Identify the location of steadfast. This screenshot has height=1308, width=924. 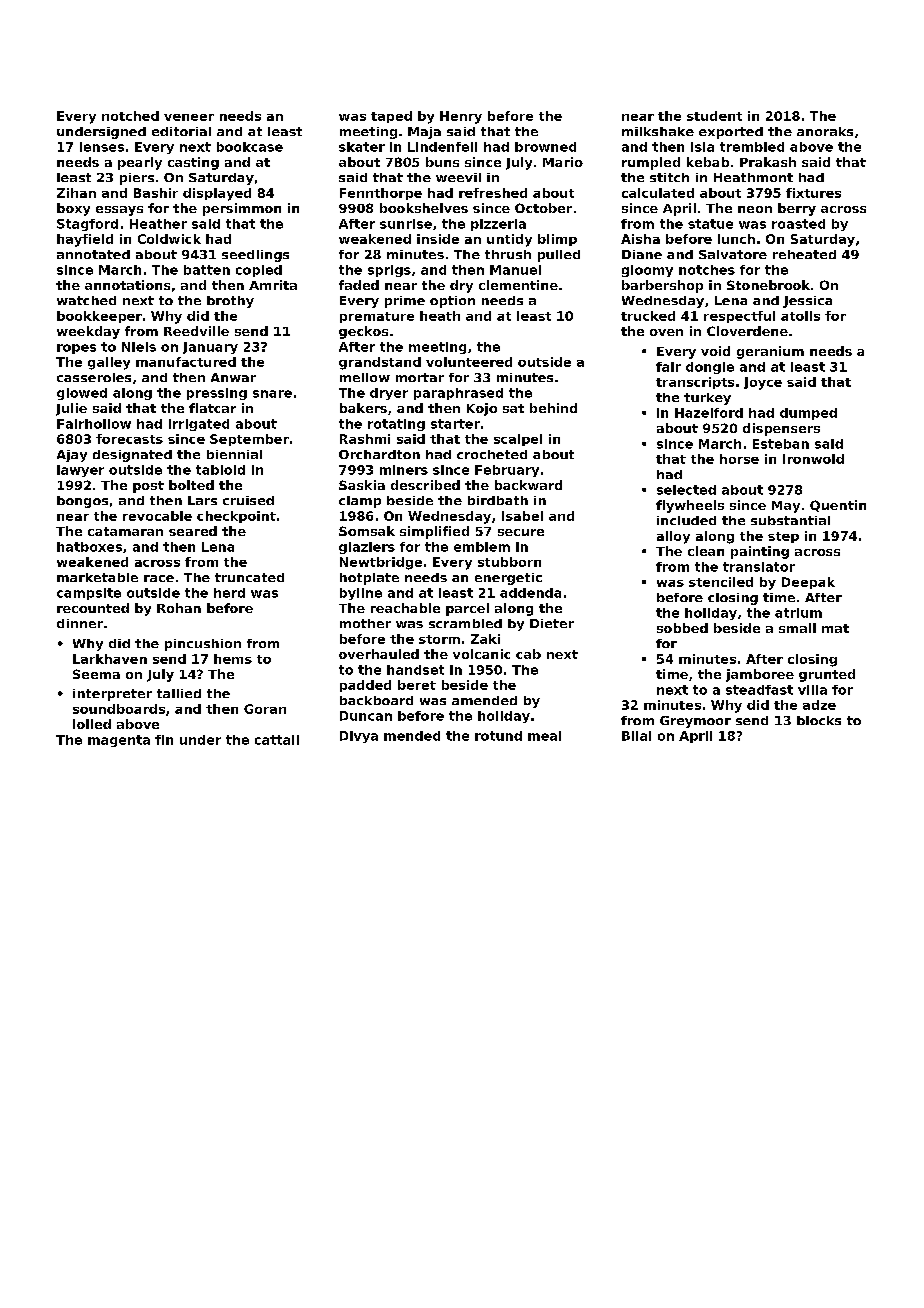
(759, 690).
